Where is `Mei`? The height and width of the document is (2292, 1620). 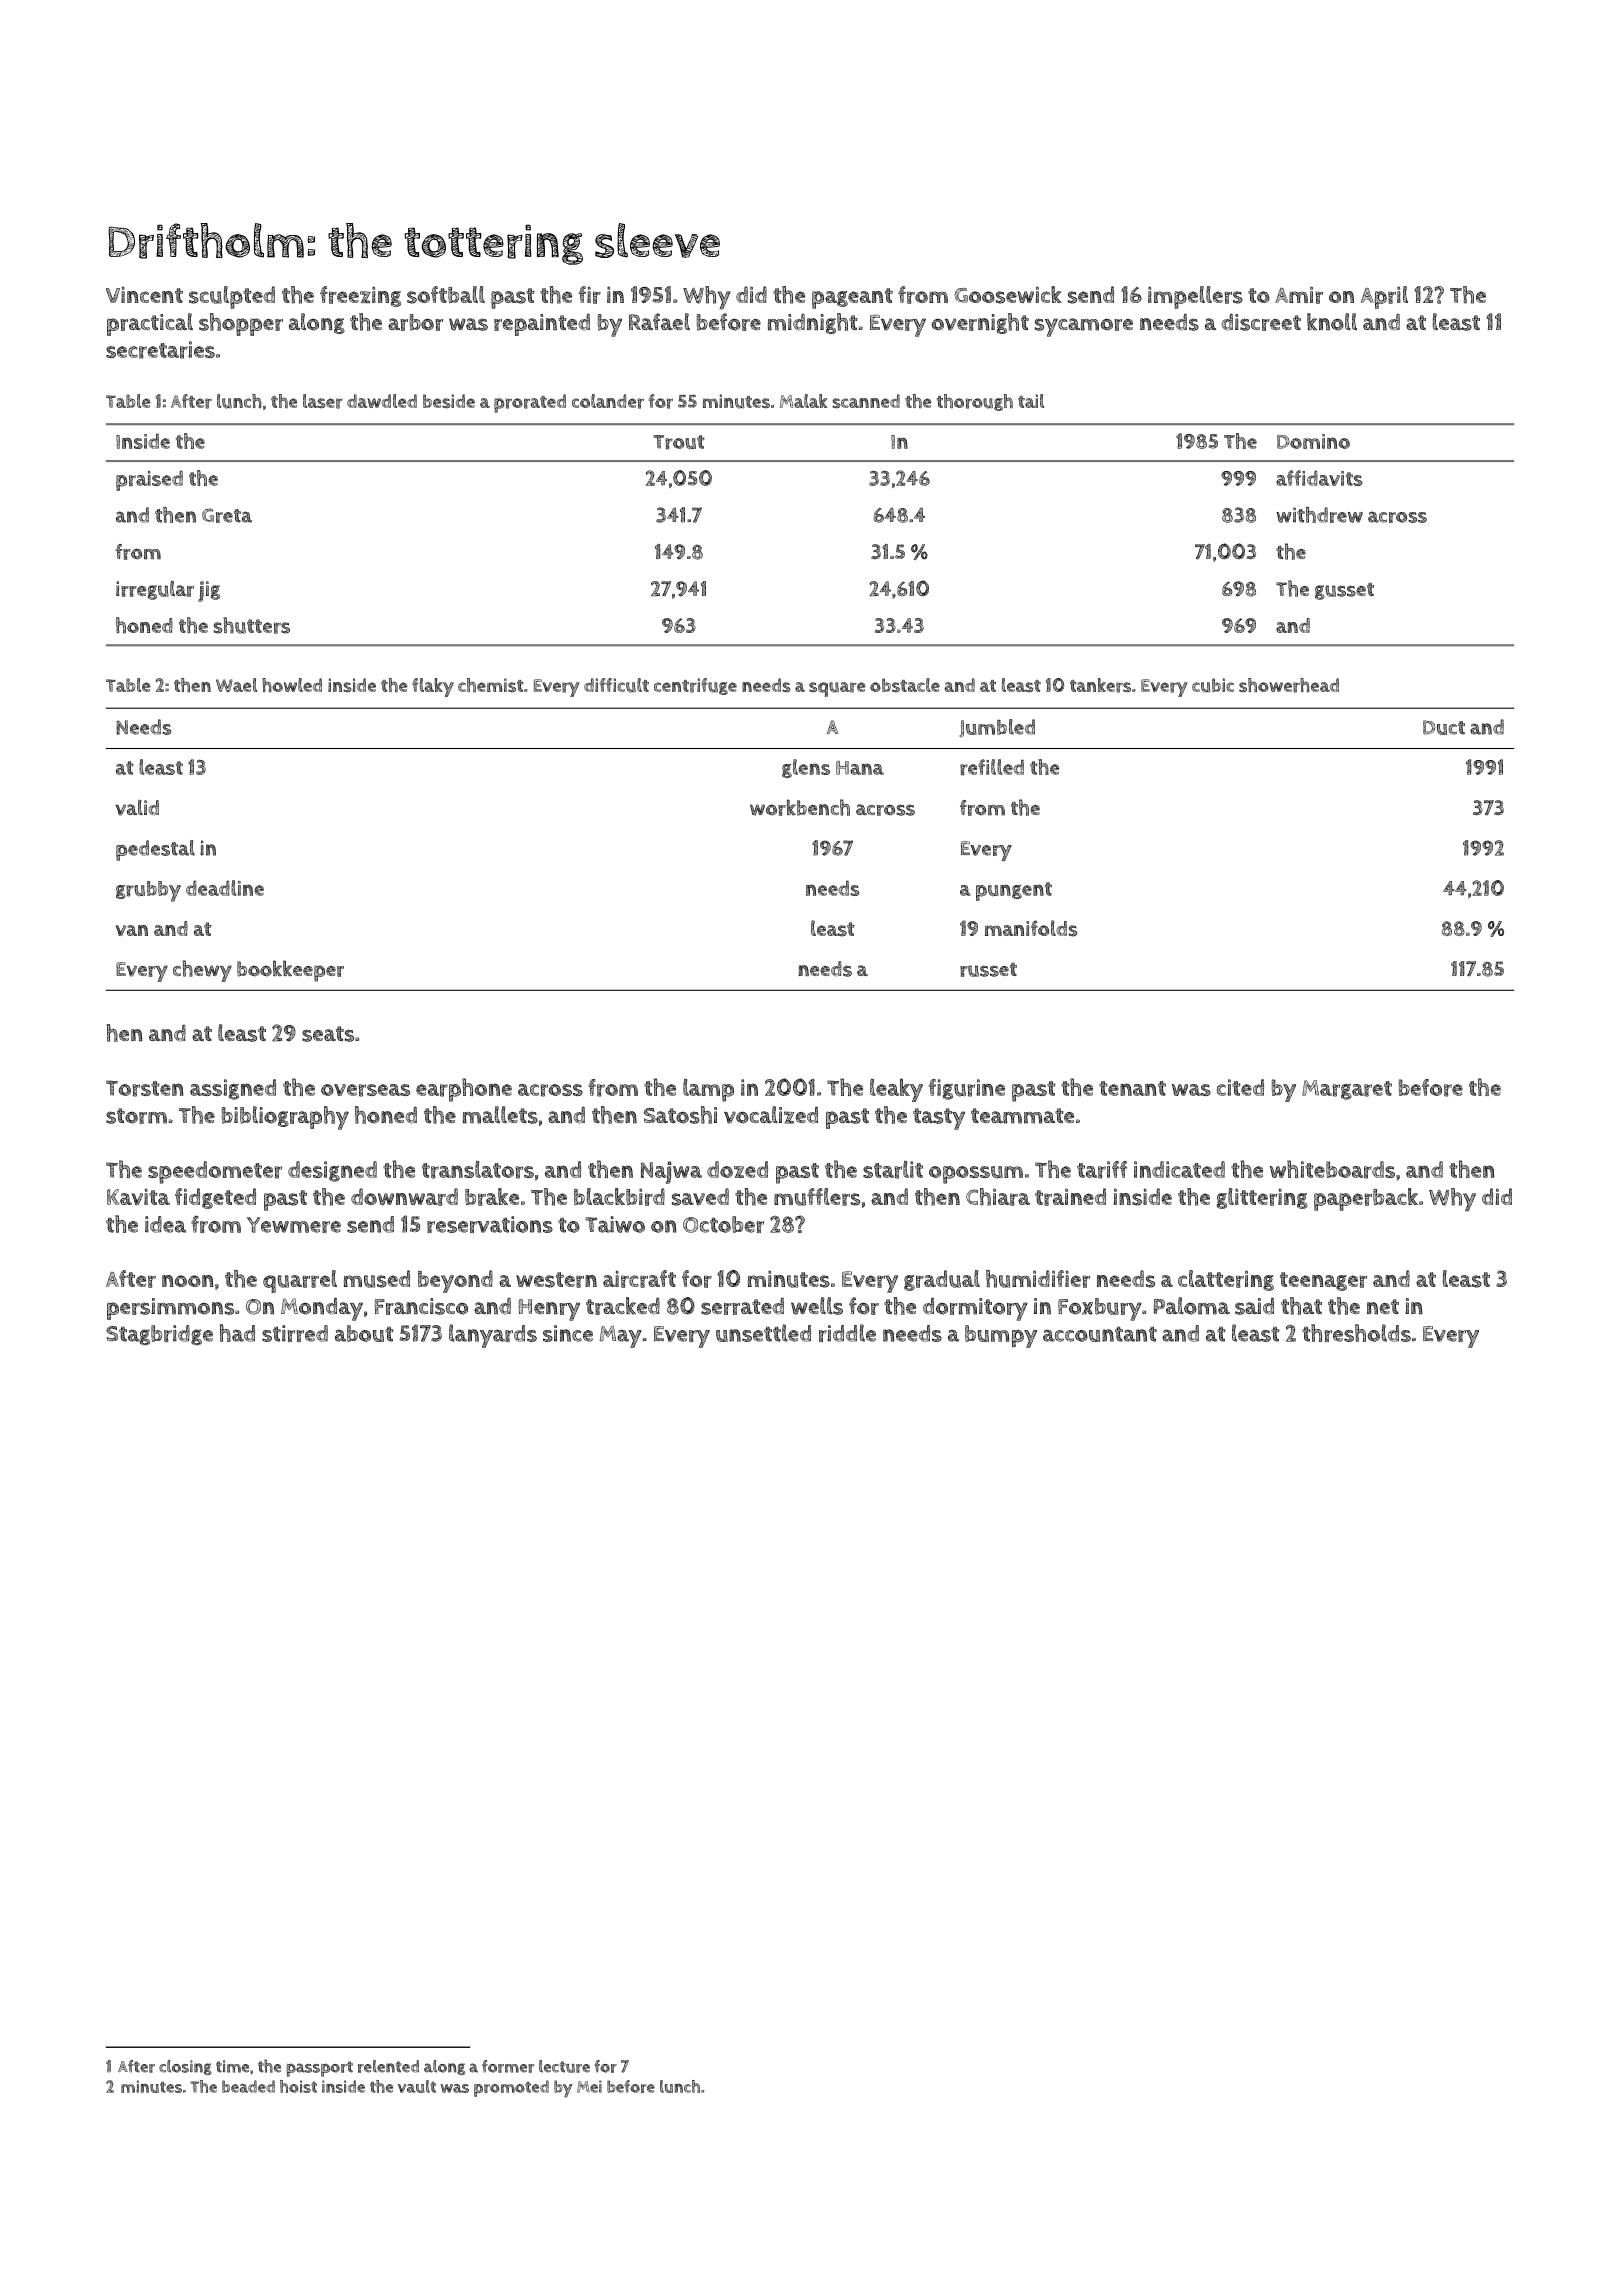
Mei is located at coordinates (589, 2086).
